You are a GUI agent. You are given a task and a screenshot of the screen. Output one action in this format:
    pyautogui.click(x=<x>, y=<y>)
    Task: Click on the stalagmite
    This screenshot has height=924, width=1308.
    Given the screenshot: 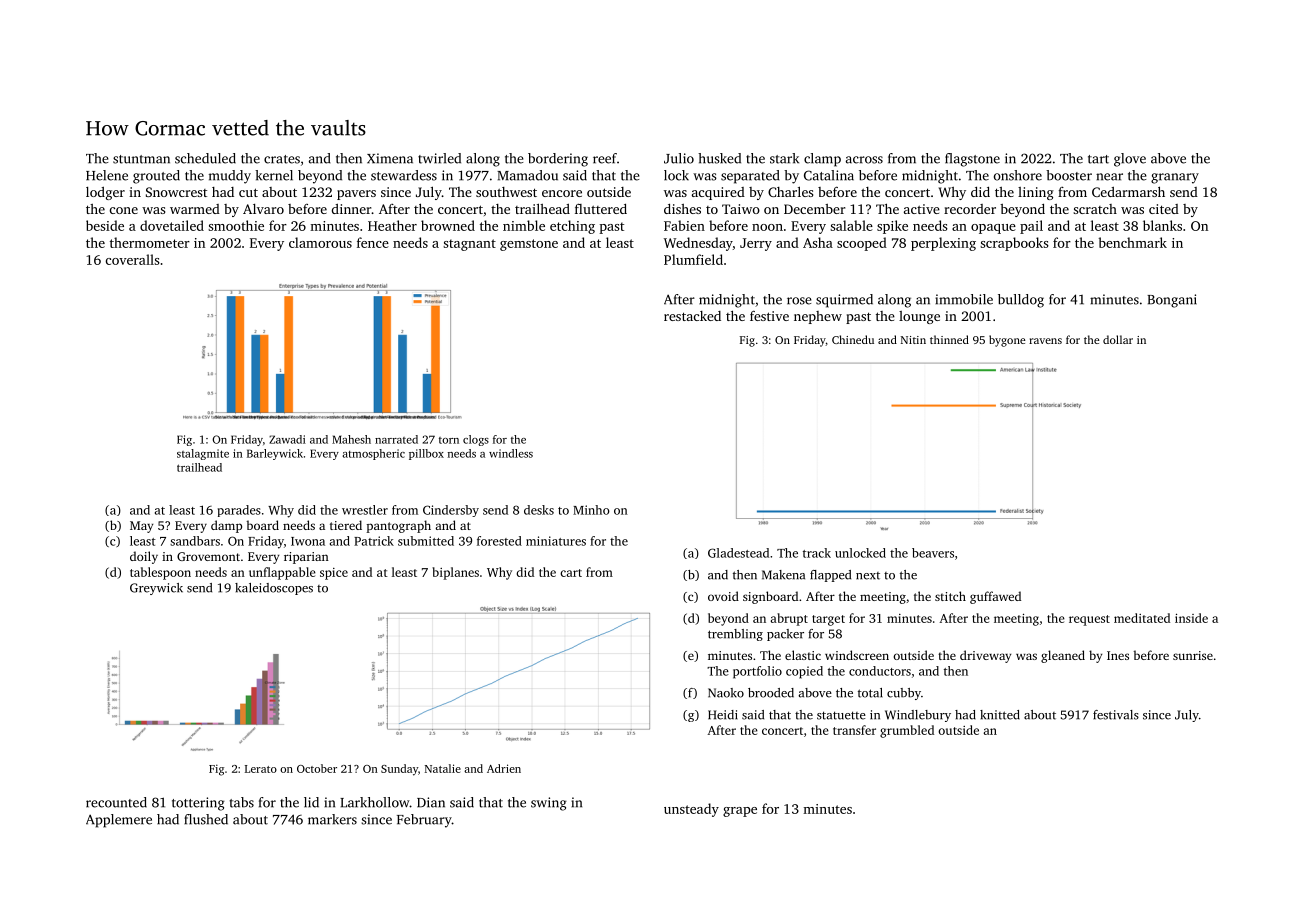 What is the action you would take?
    pyautogui.click(x=203, y=454)
